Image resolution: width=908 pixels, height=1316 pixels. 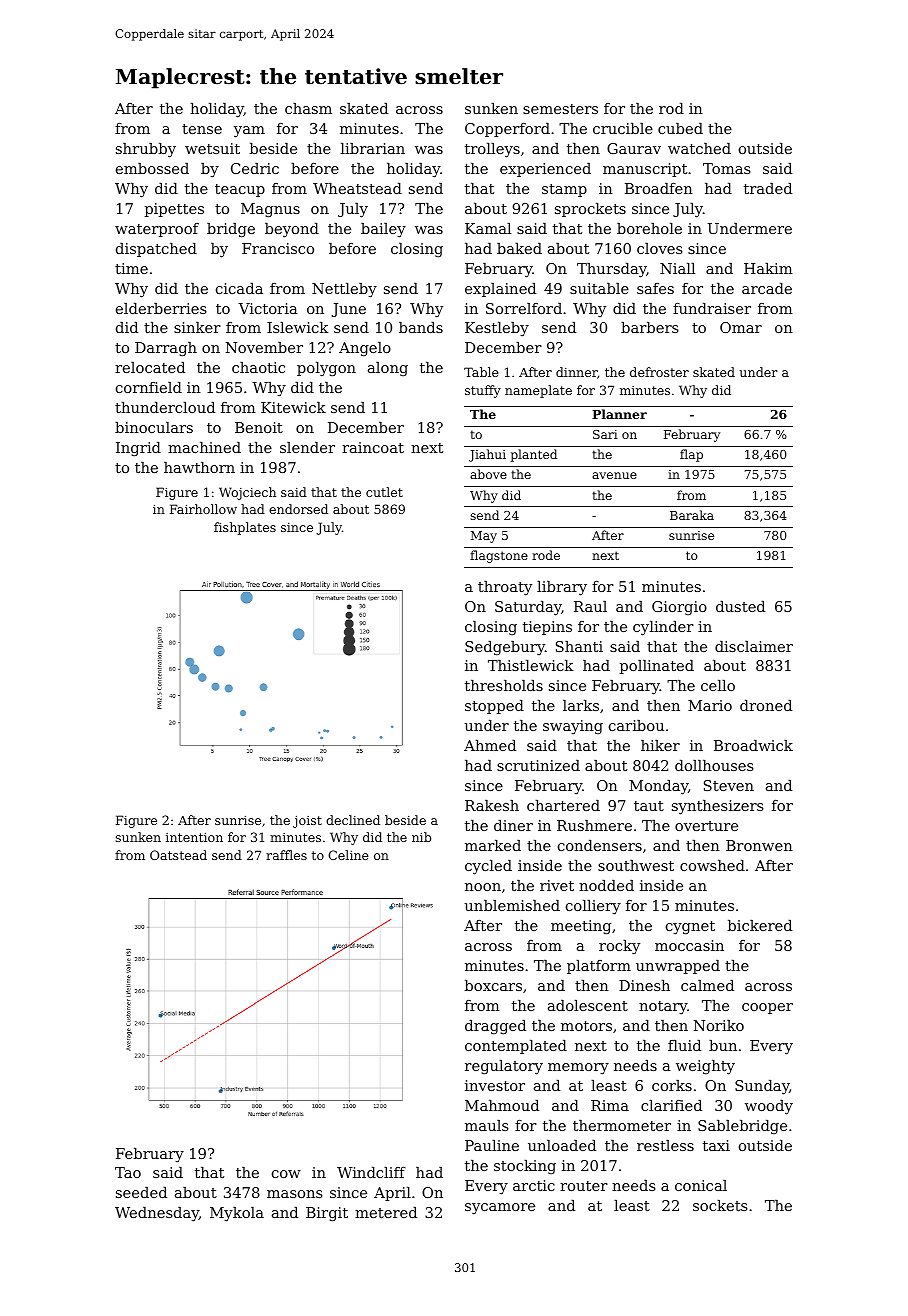 I want to click on cicada, so click(x=239, y=288).
